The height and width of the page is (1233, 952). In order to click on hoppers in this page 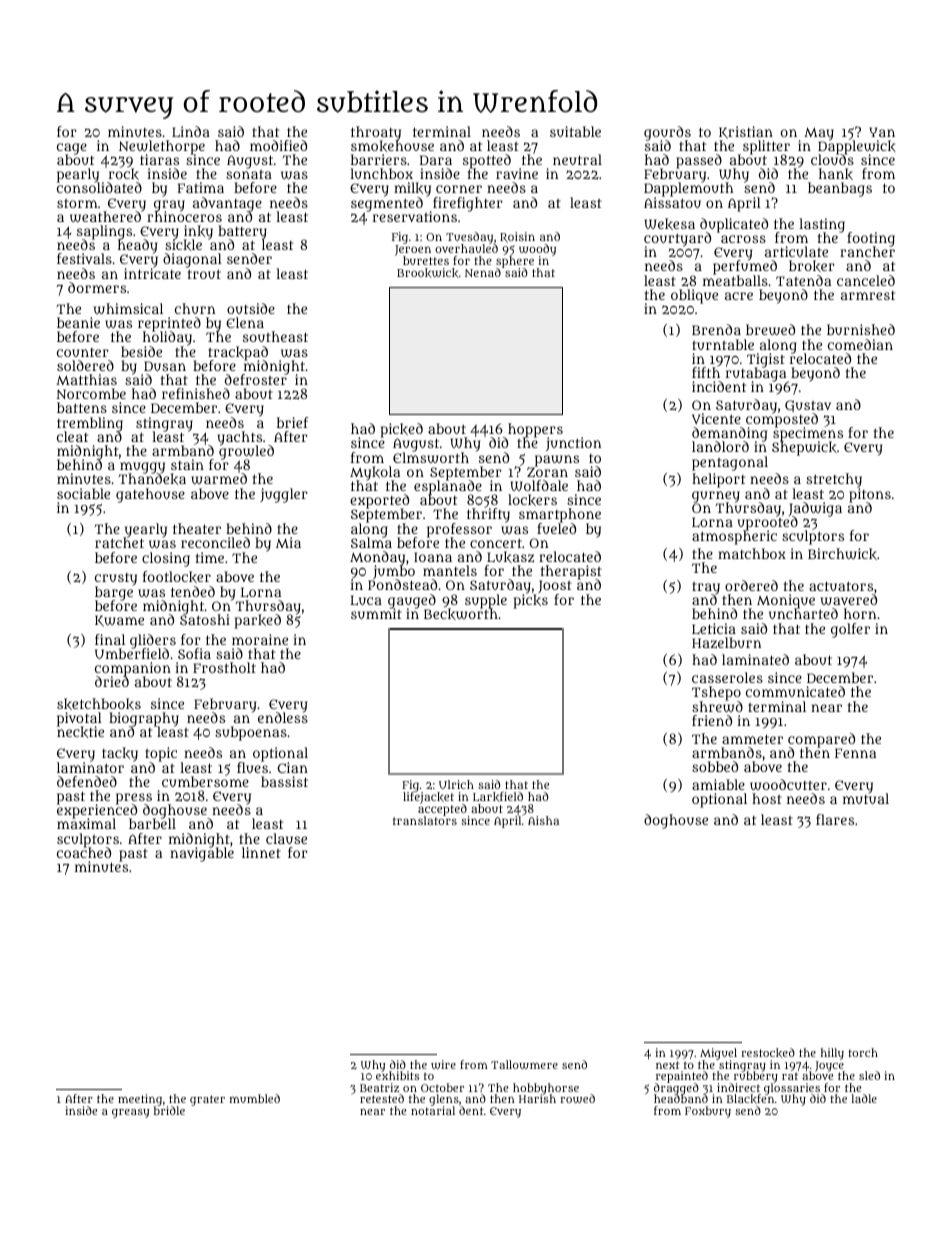, I will do `click(535, 430)`.
